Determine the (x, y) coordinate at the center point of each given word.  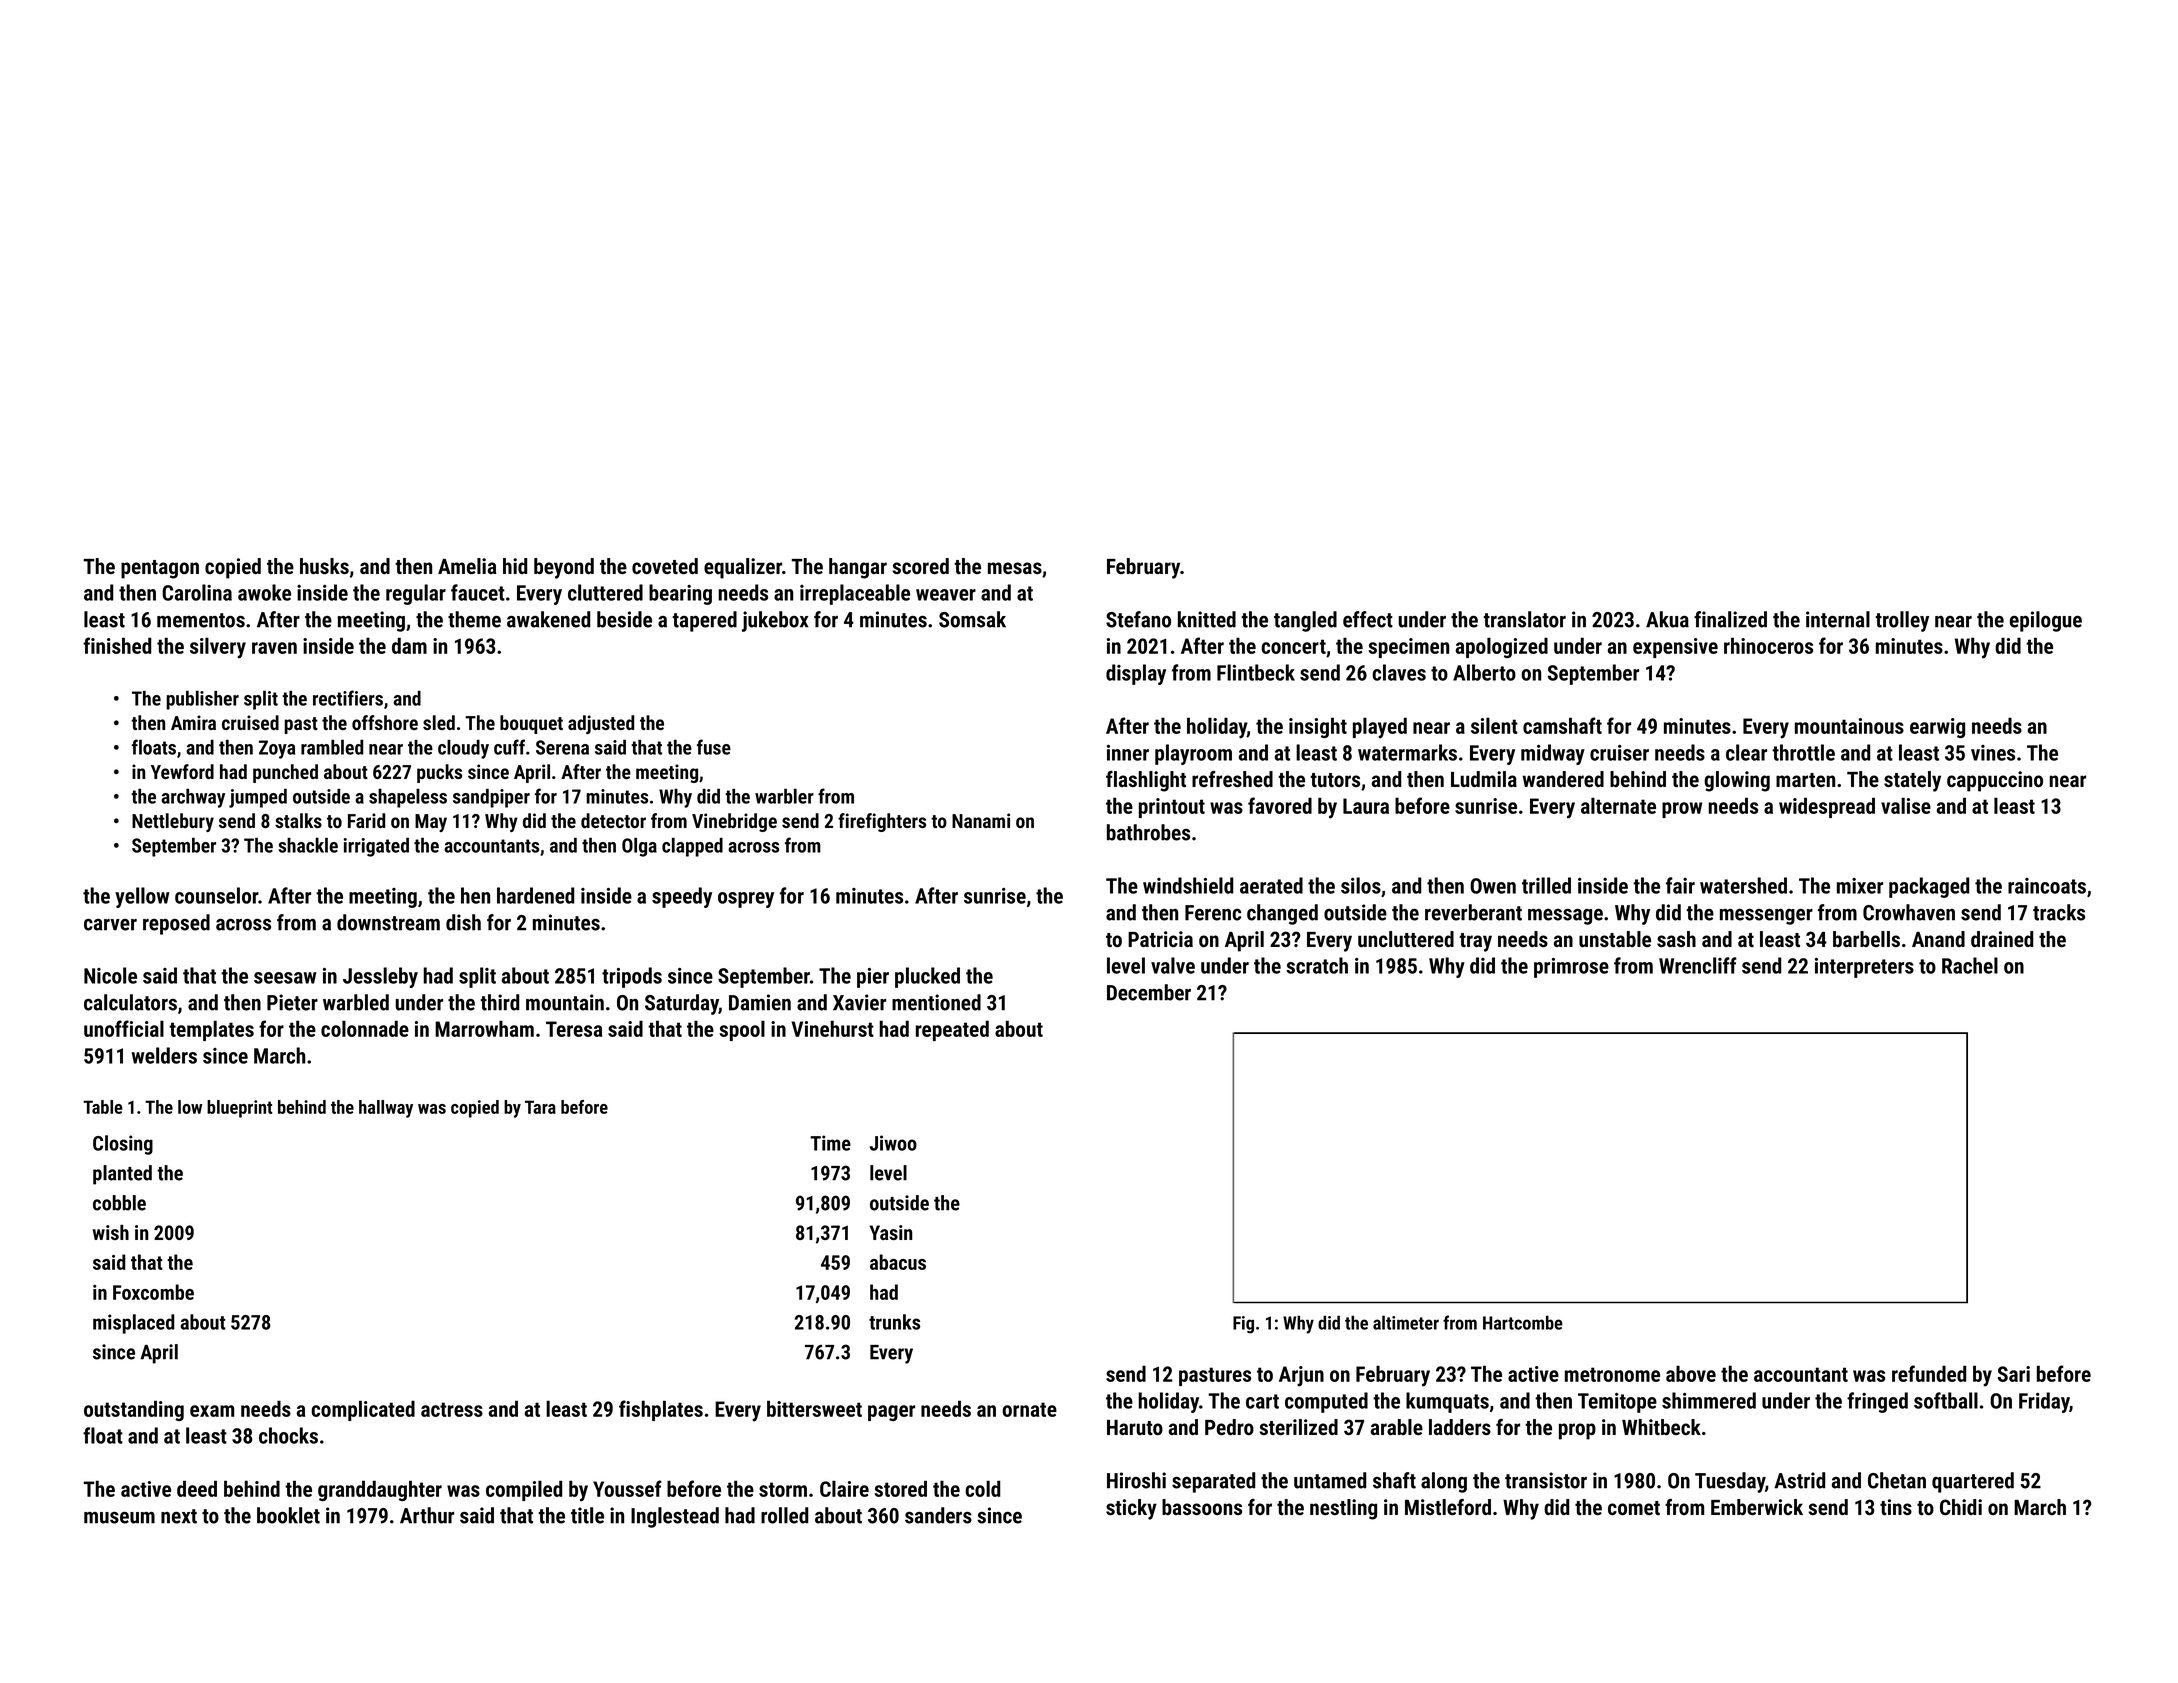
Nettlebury (173, 822)
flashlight (1146, 781)
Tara (540, 1107)
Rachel (1970, 965)
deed (197, 1488)
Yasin (890, 1232)
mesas (1015, 568)
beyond (564, 568)
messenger (1766, 917)
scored (920, 566)
